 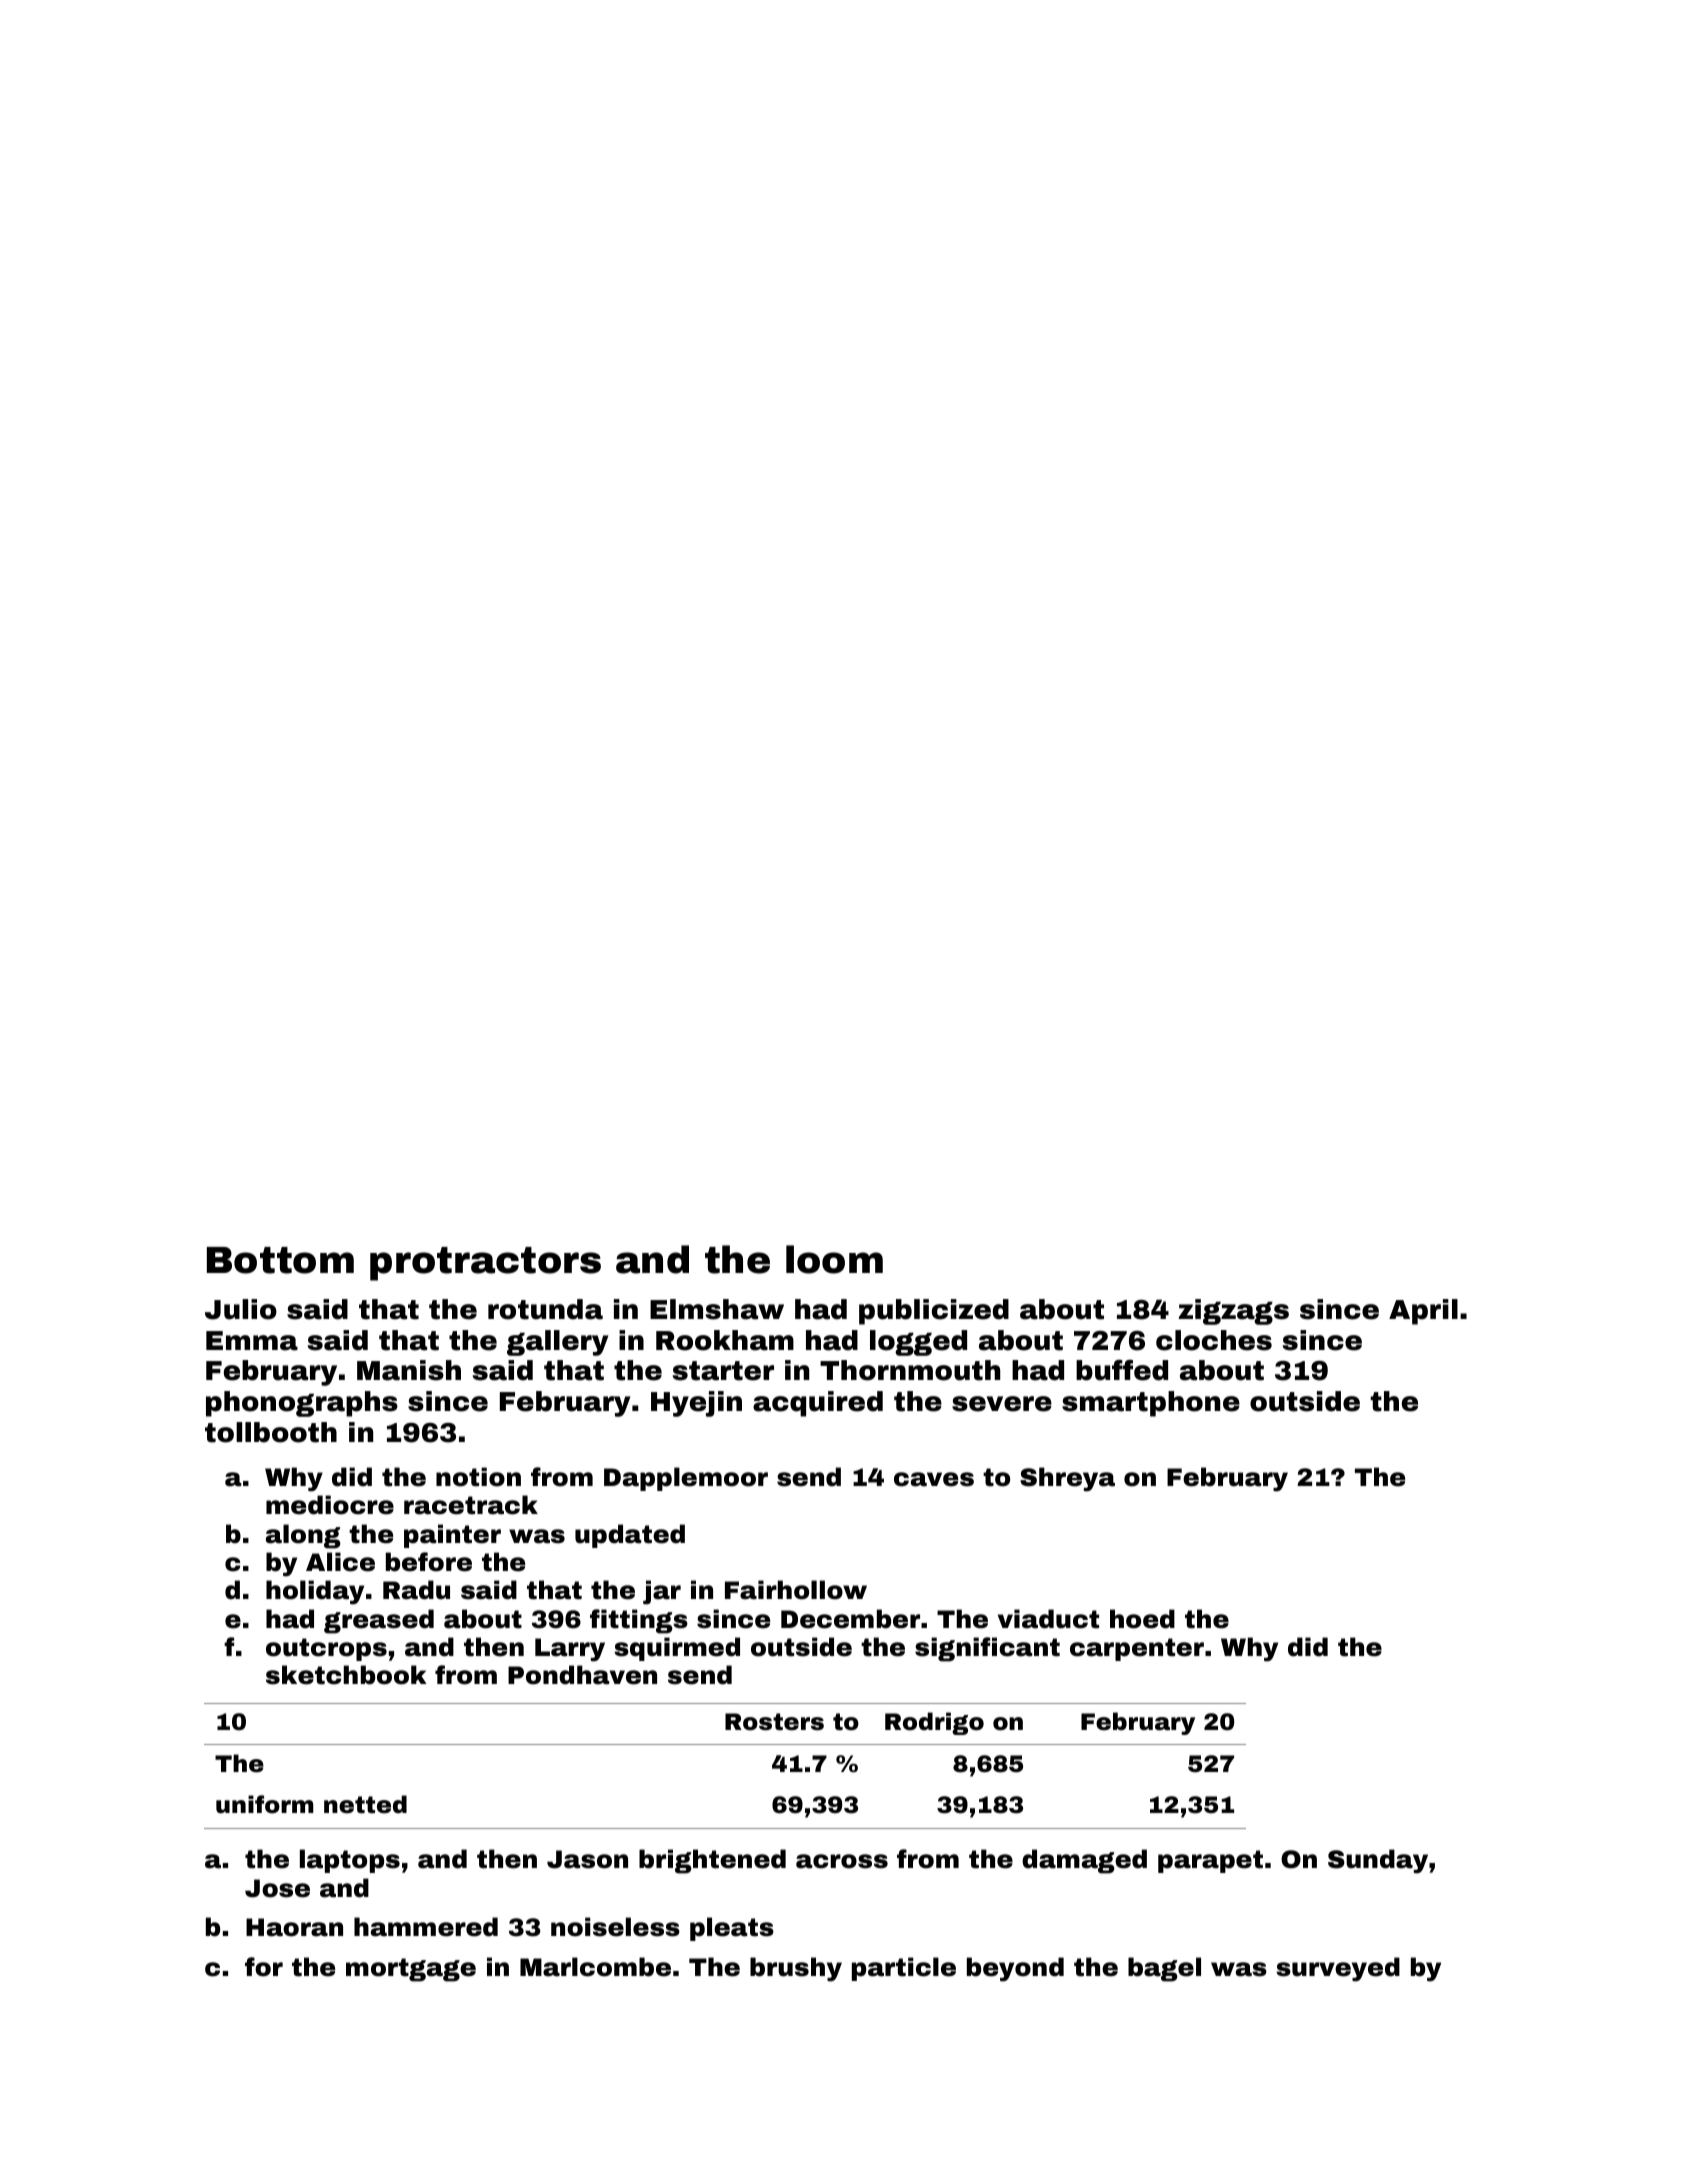 I want to click on Bottom, so click(x=280, y=1260).
